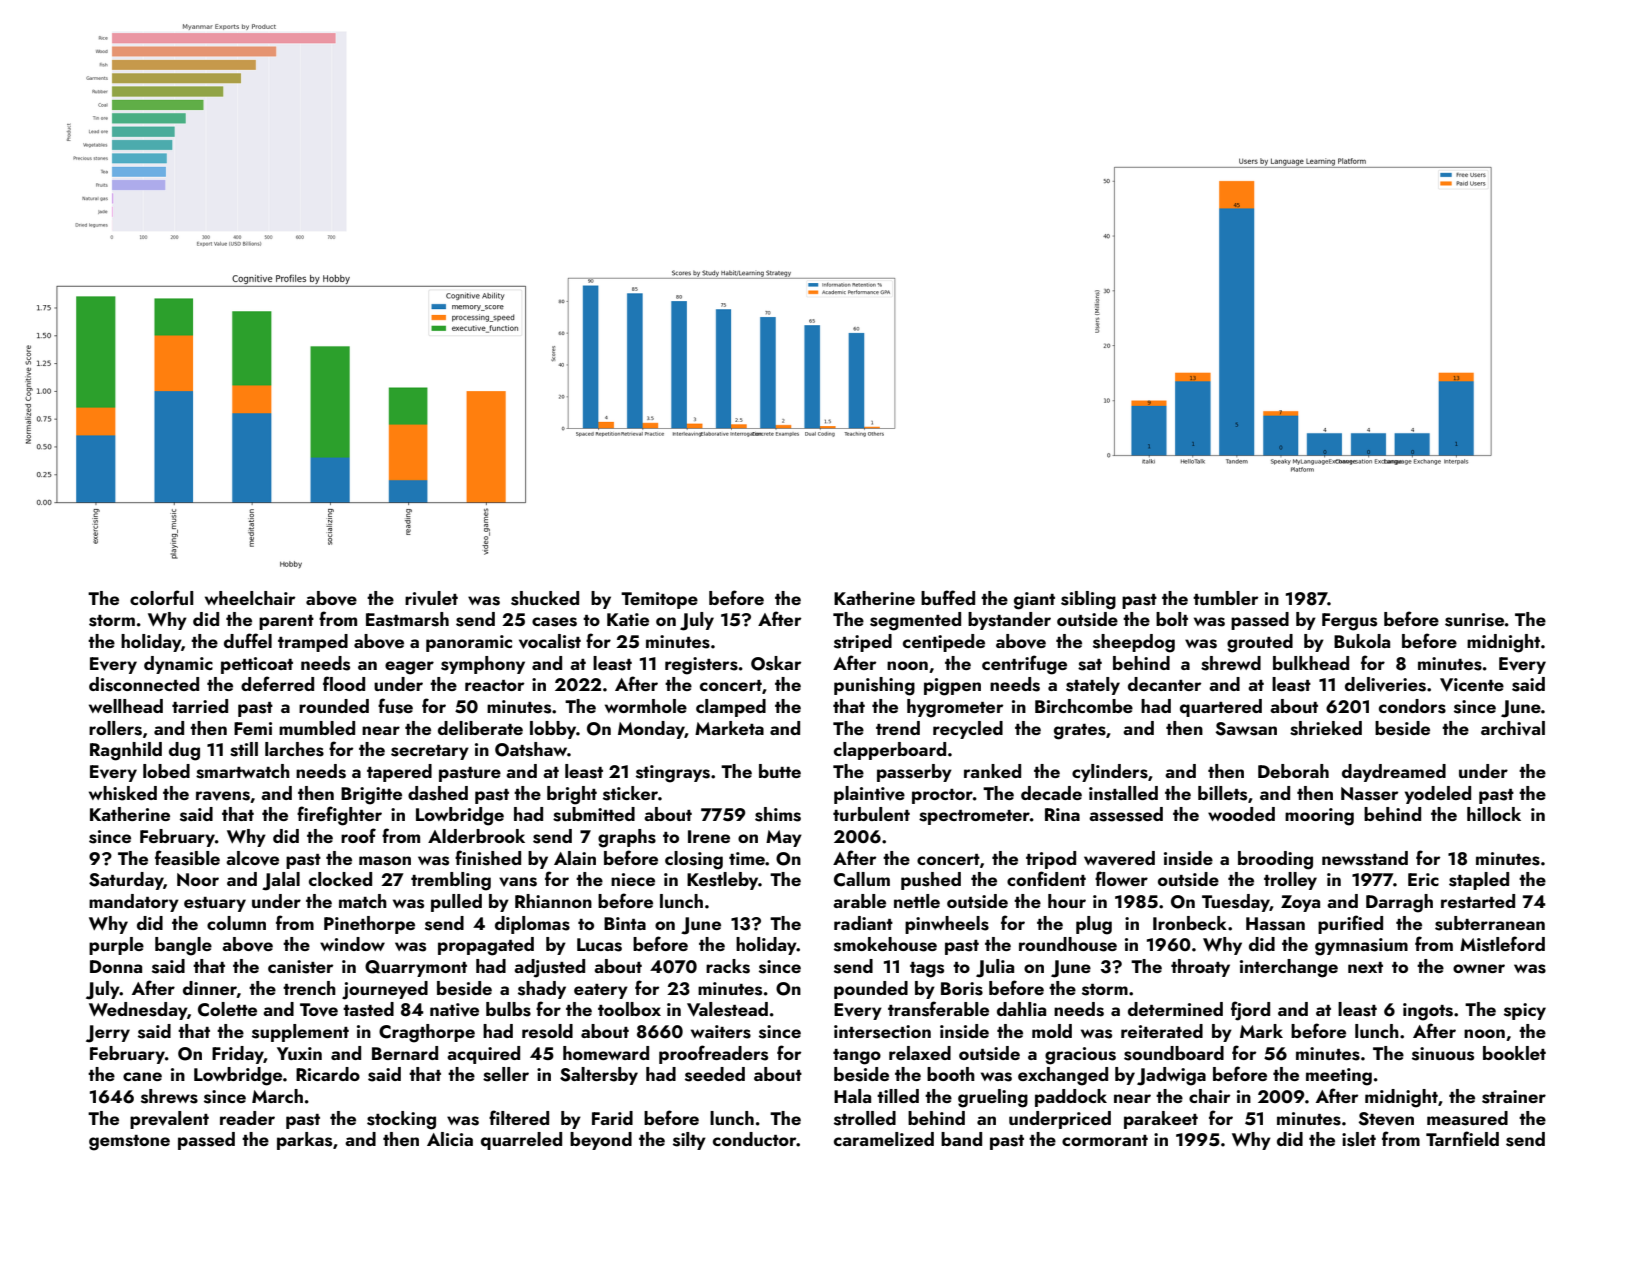  I want to click on shucked, so click(545, 598).
